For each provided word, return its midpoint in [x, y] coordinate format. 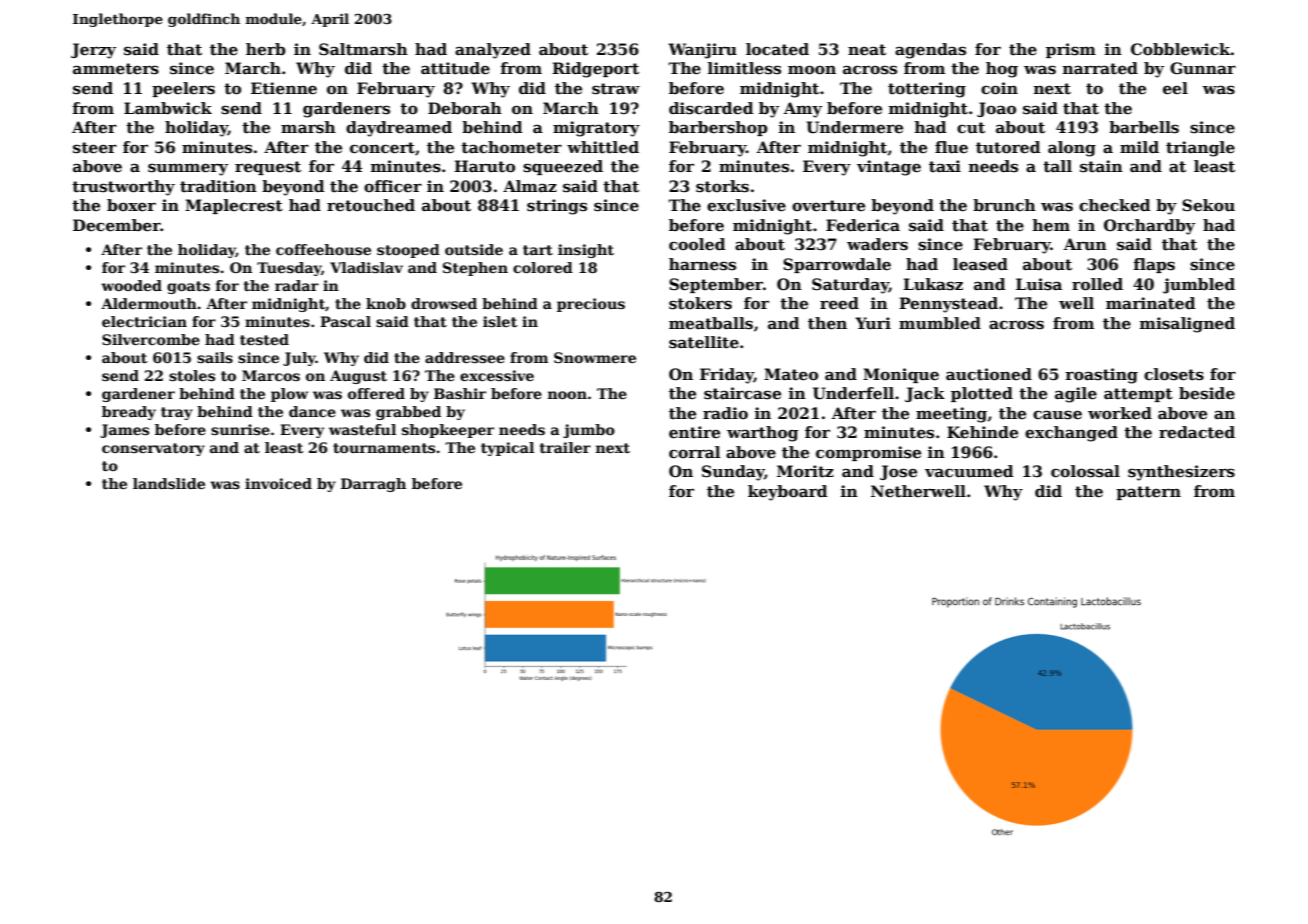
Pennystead [948, 305]
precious [591, 305]
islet [500, 321]
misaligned [1187, 325]
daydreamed [399, 129]
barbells [1144, 127]
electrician [144, 321]
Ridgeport [595, 70]
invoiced [278, 483]
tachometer [511, 147]
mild [1139, 147]
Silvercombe [151, 339]
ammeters [116, 69]
